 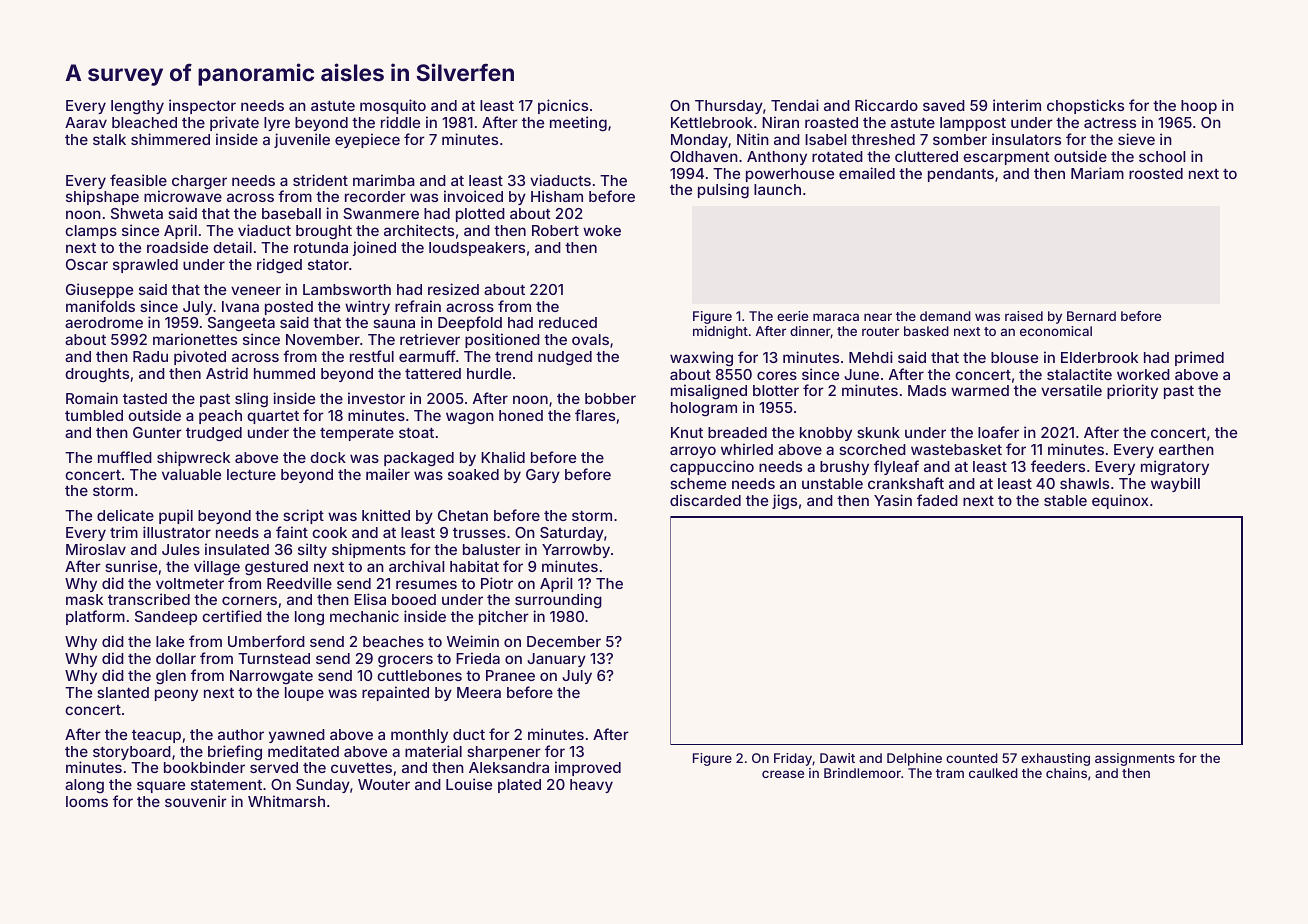 I want to click on repainted, so click(x=395, y=693).
